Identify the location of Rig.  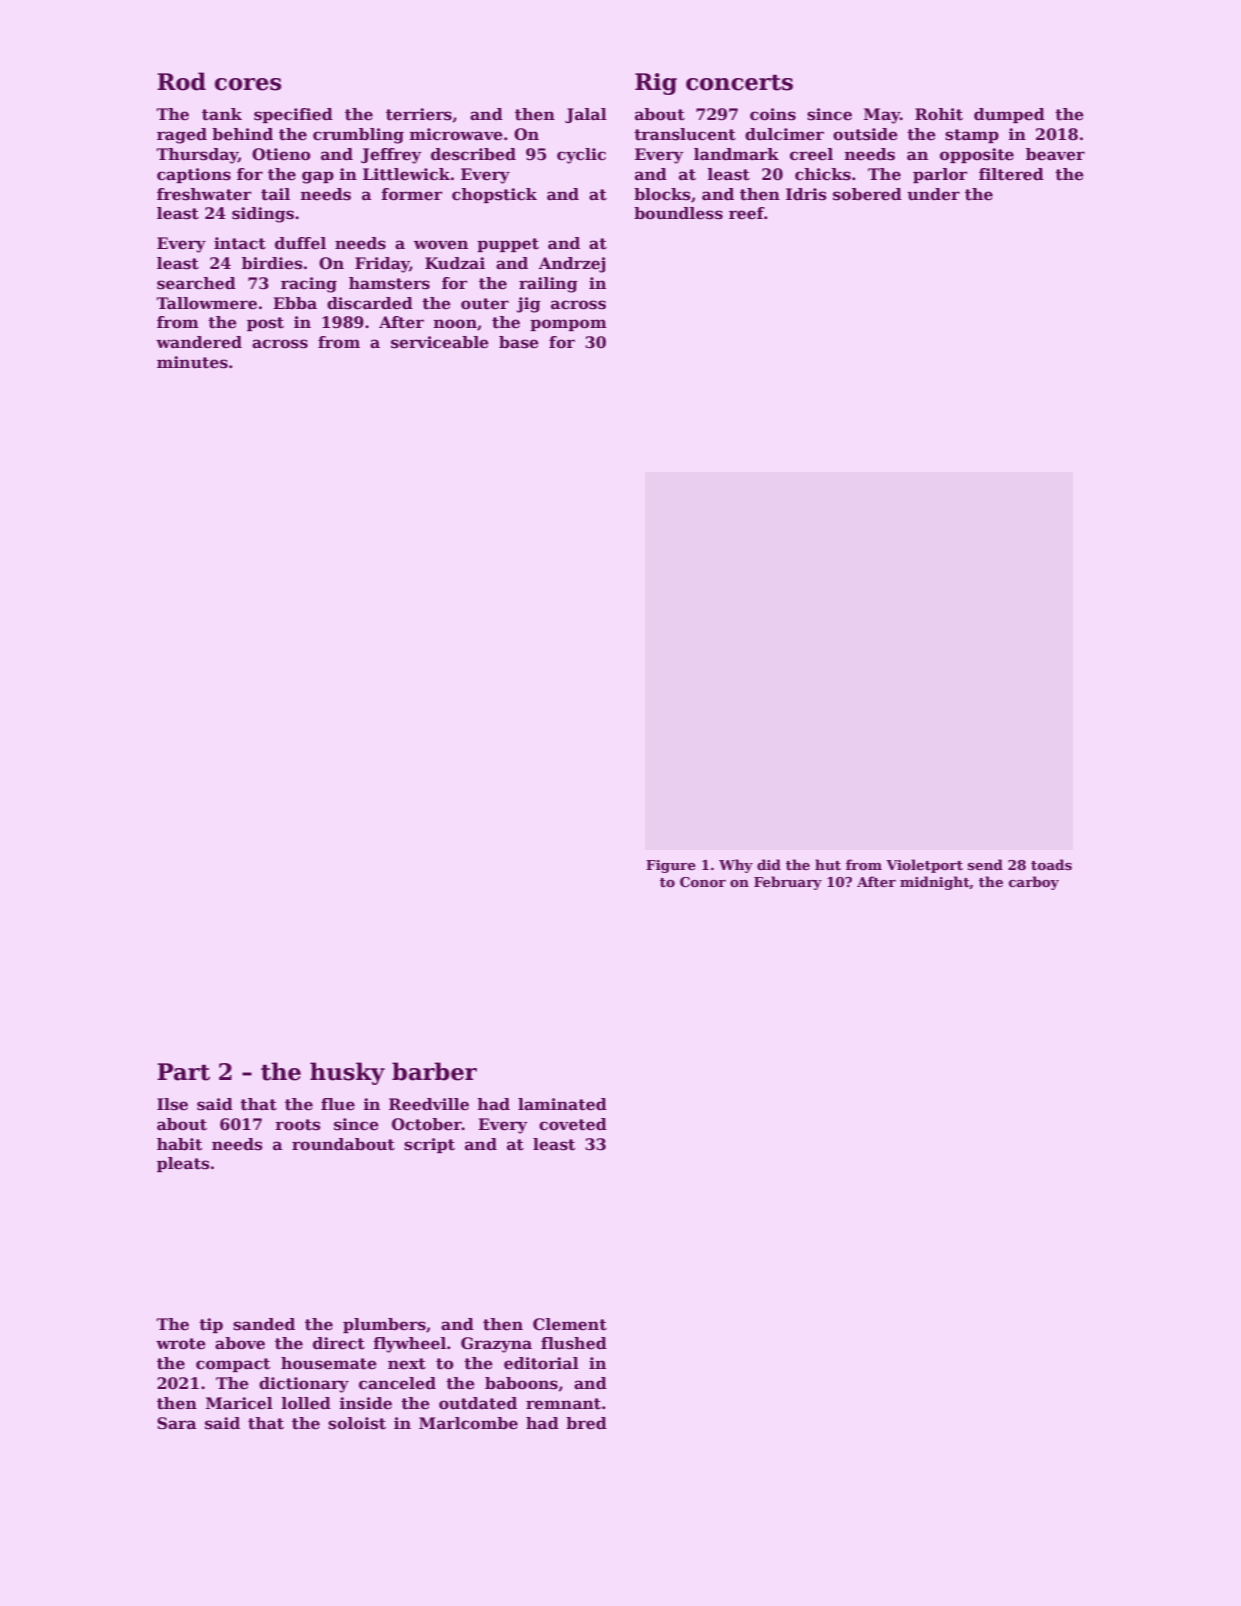
(656, 84).
